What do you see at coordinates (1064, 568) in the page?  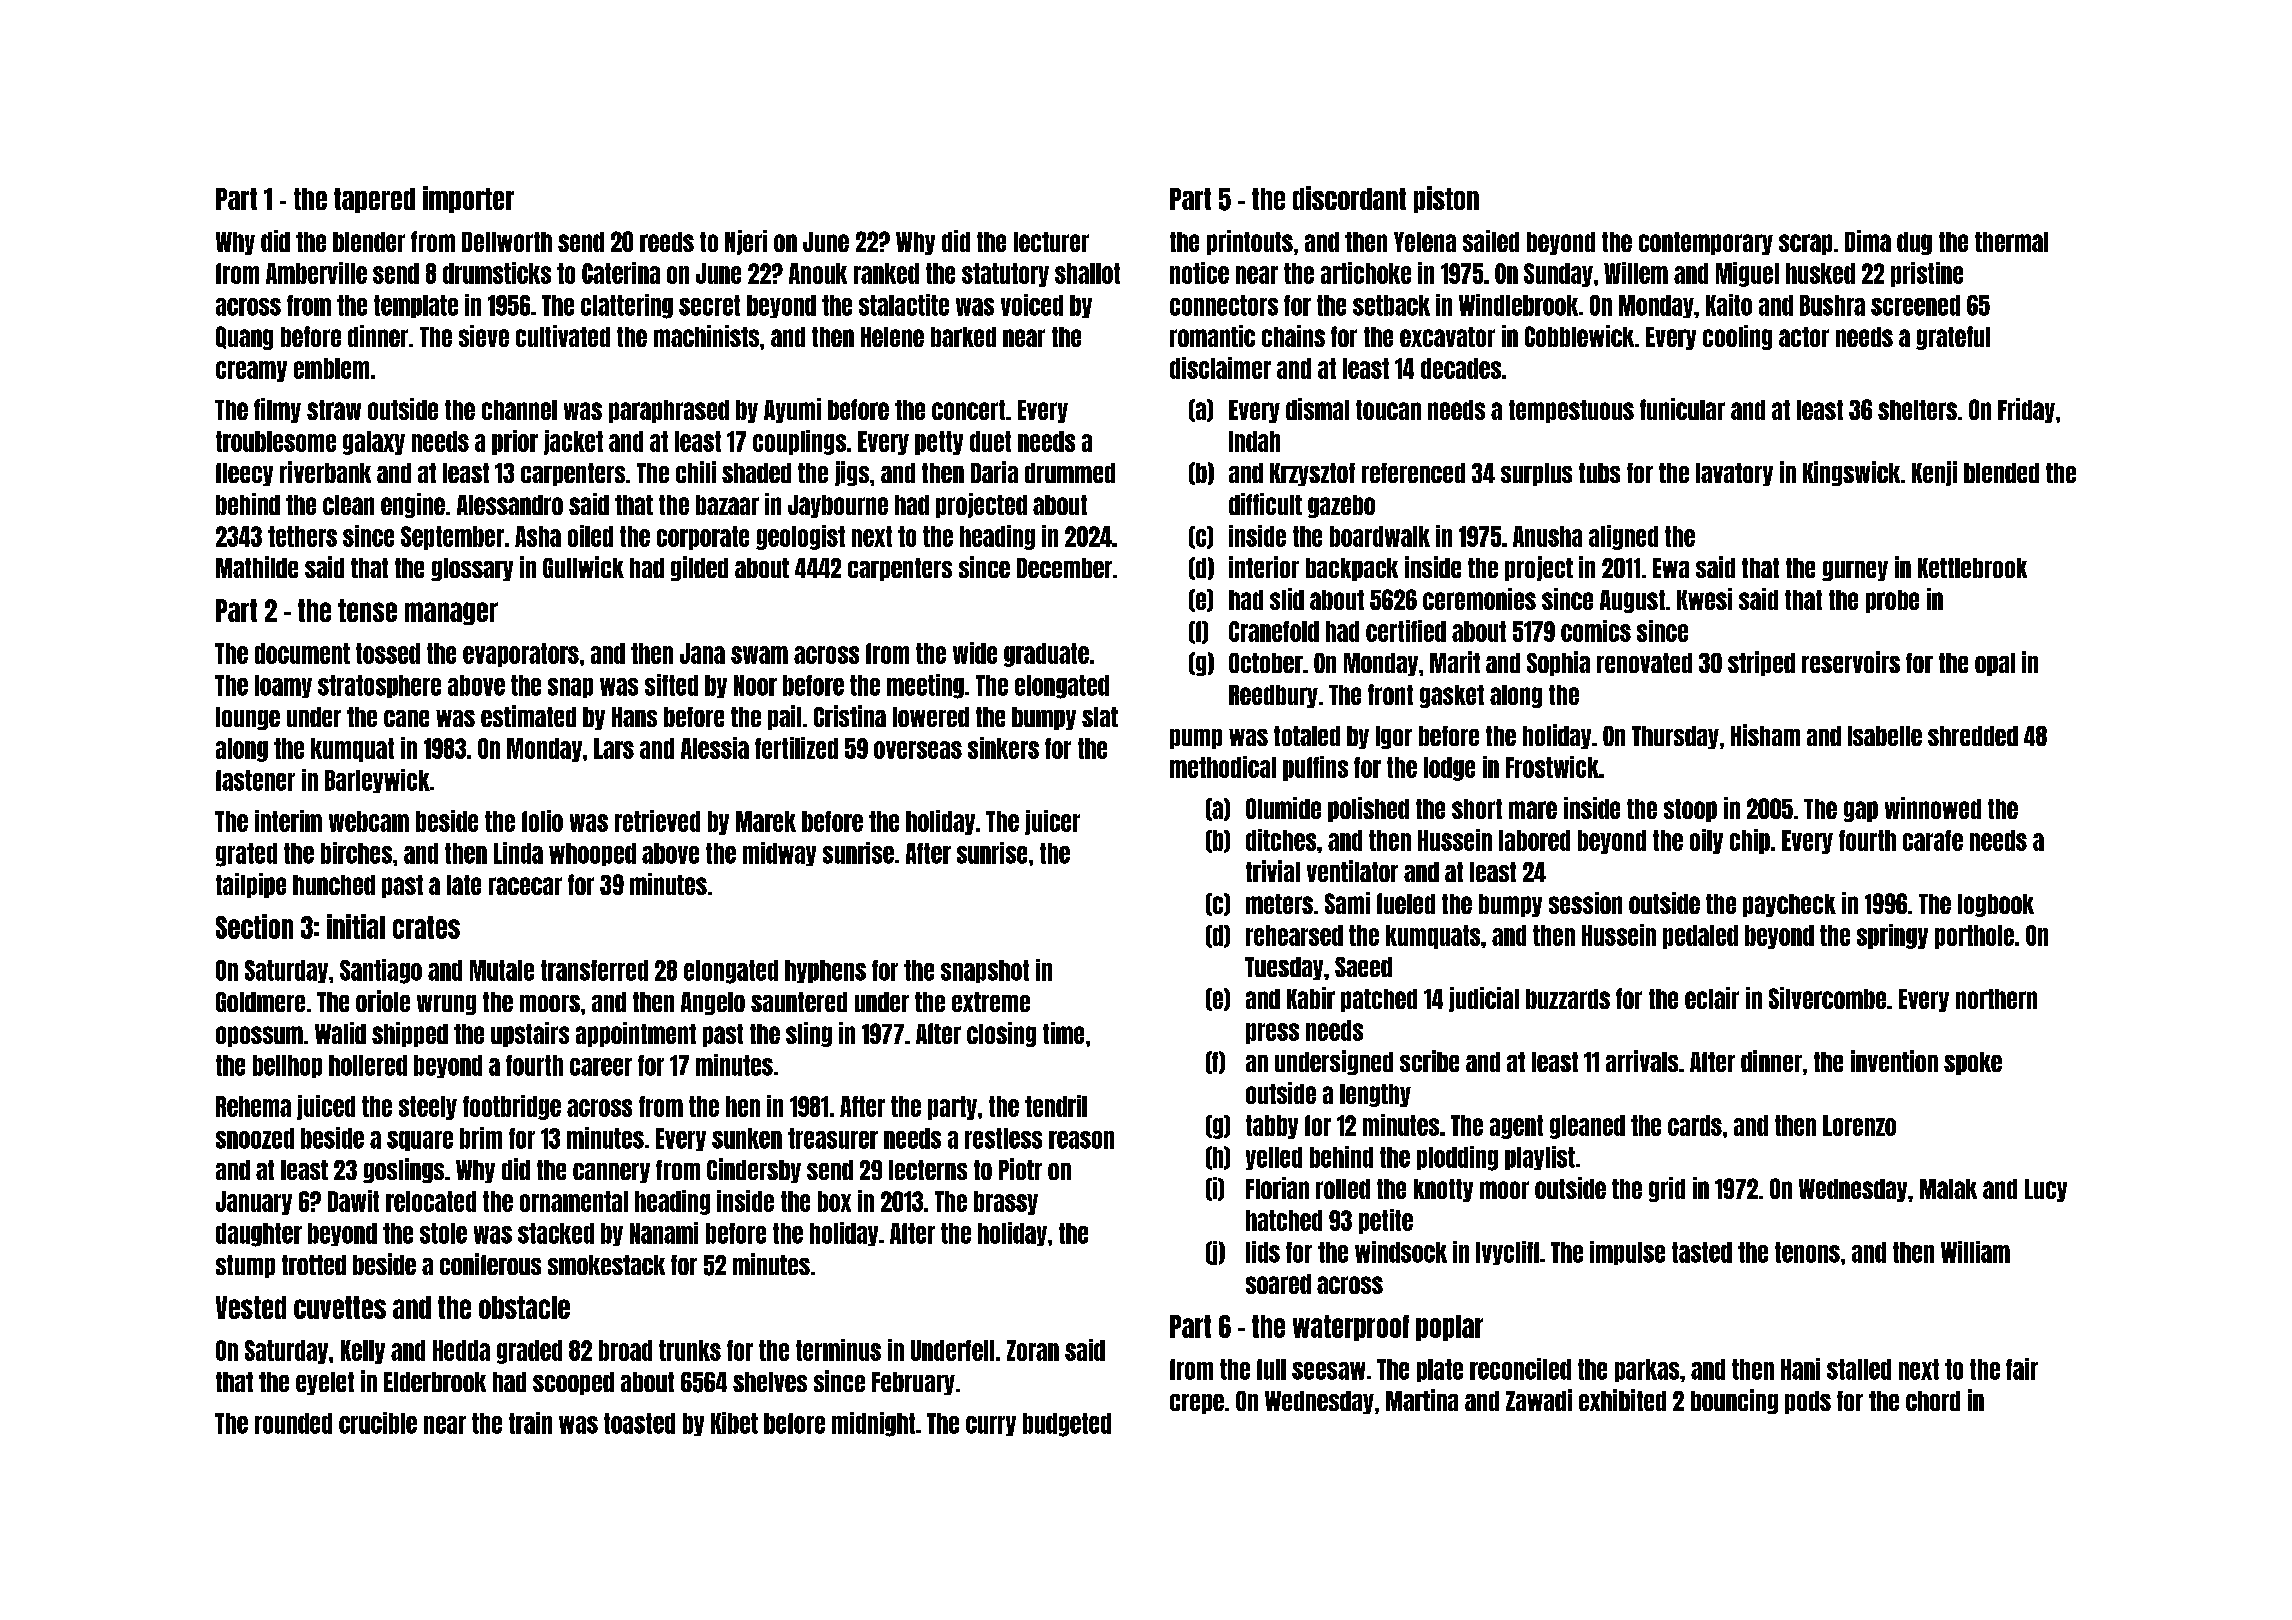 I see `December` at bounding box center [1064, 568].
